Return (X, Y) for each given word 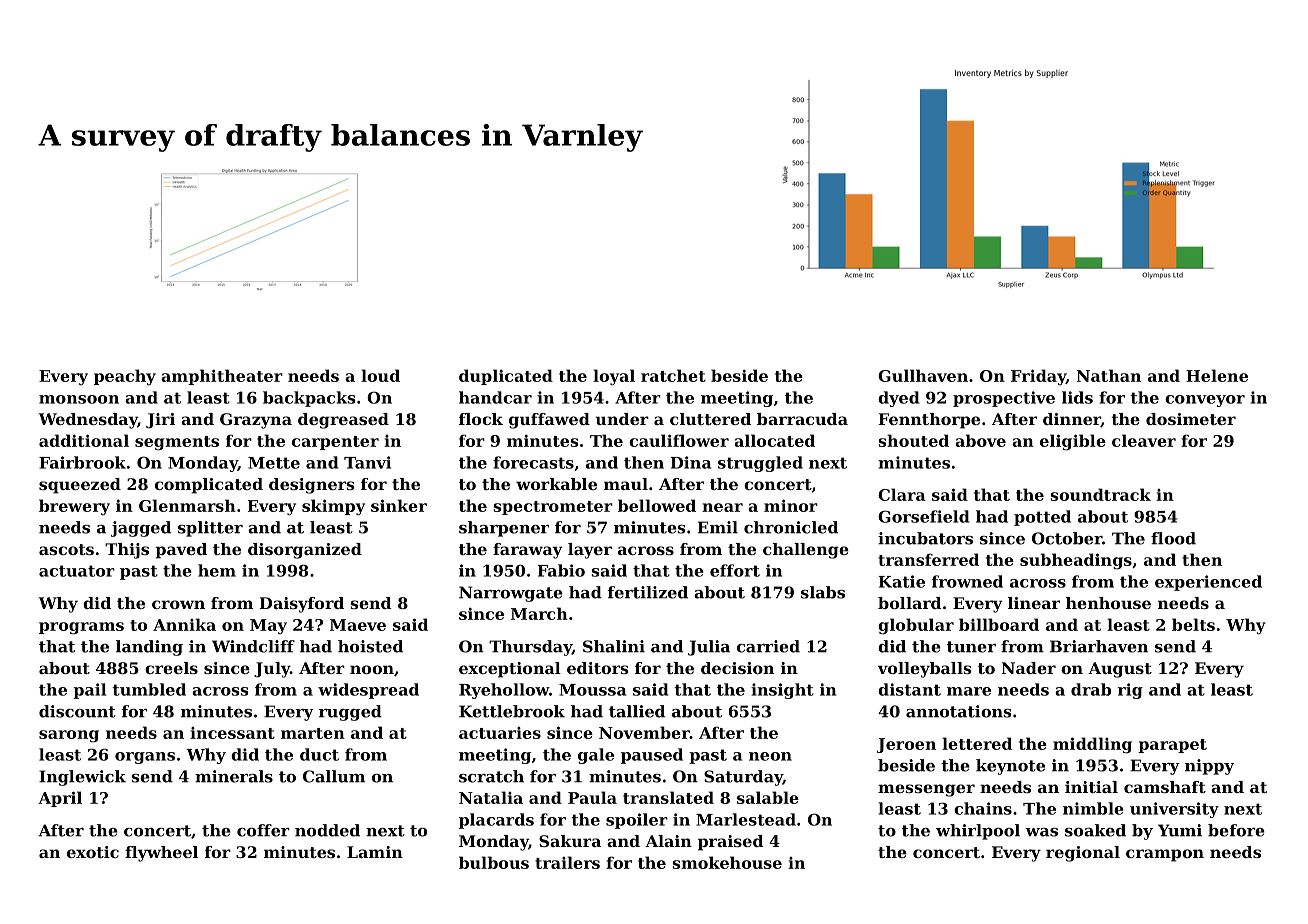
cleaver (1144, 440)
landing (149, 648)
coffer (263, 830)
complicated (209, 486)
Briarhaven (1099, 646)
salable (768, 797)
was (1041, 832)
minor (791, 505)
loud (380, 375)
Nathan (1108, 375)
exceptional (510, 670)
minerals (234, 776)
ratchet (673, 375)
